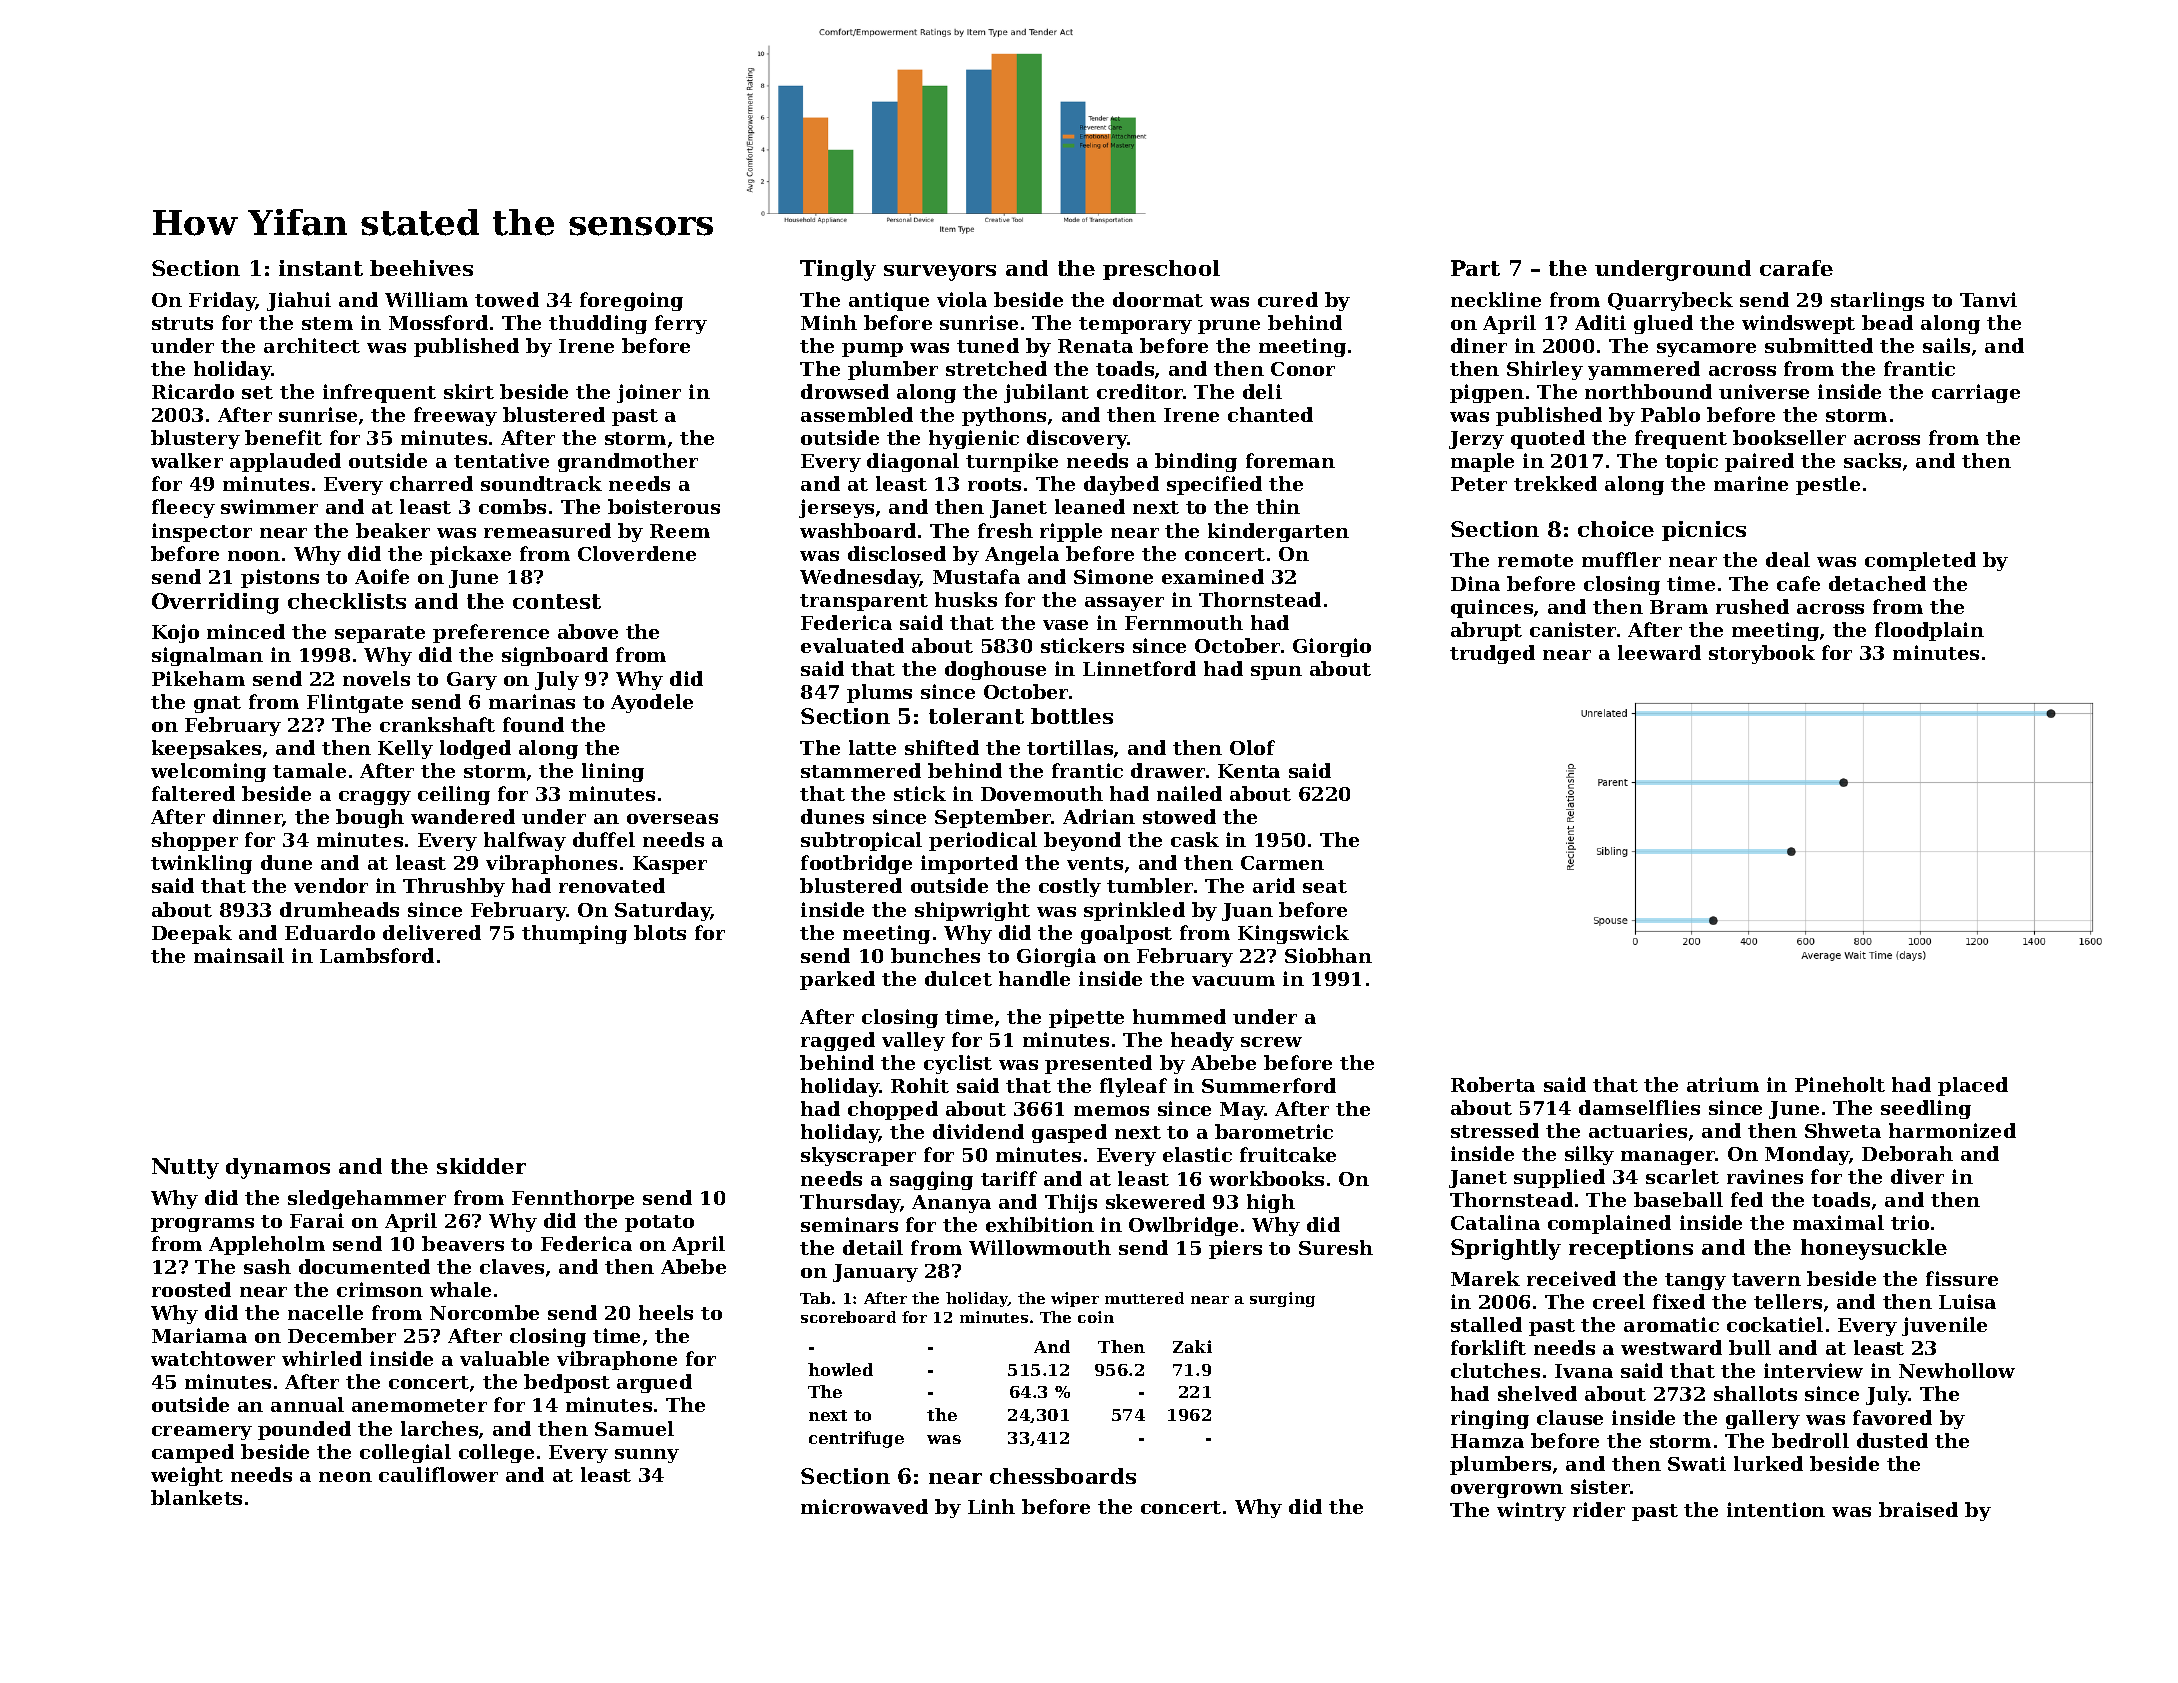 The height and width of the screenshot is (1683, 2178). I want to click on foreman, so click(1290, 460).
